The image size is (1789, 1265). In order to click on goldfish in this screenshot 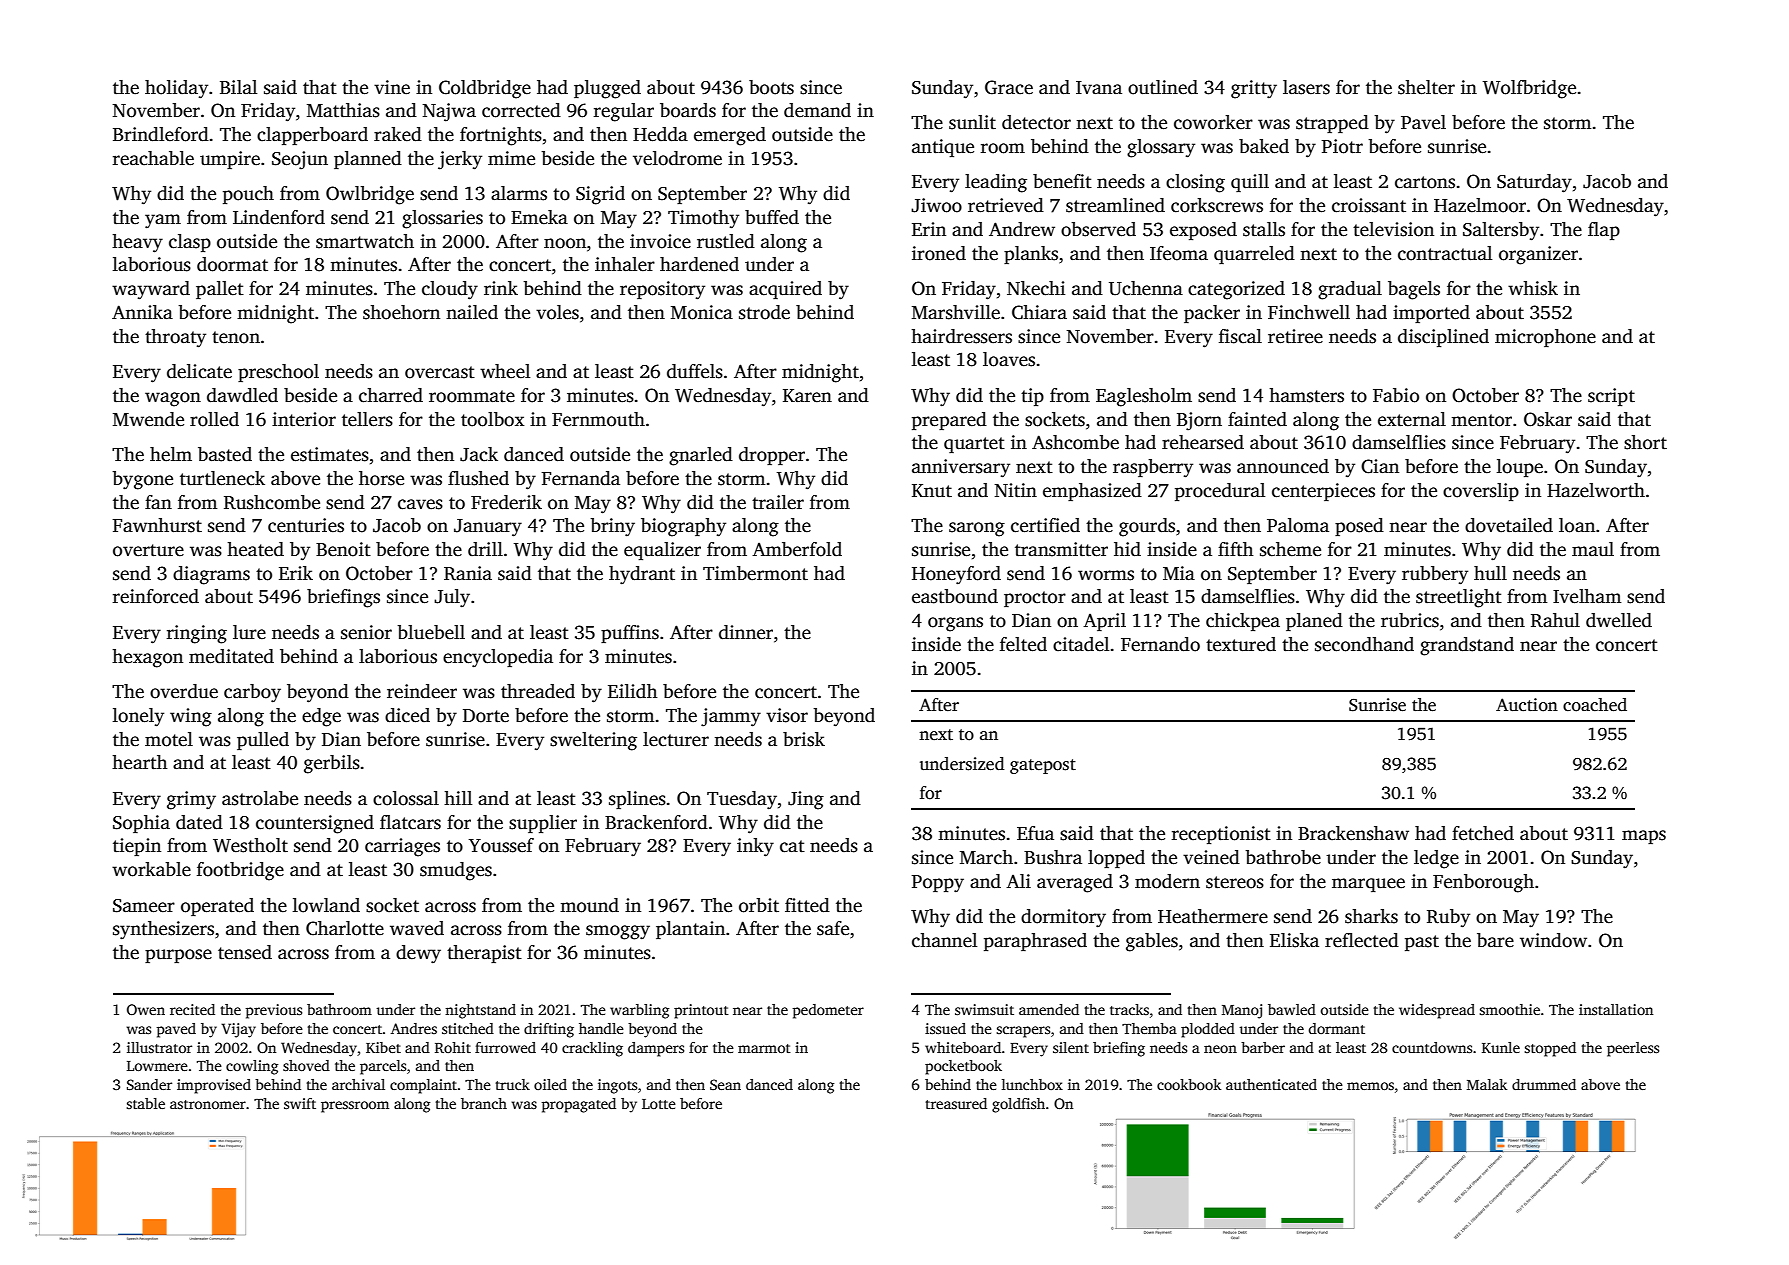, I will do `click(1018, 1105)`.
